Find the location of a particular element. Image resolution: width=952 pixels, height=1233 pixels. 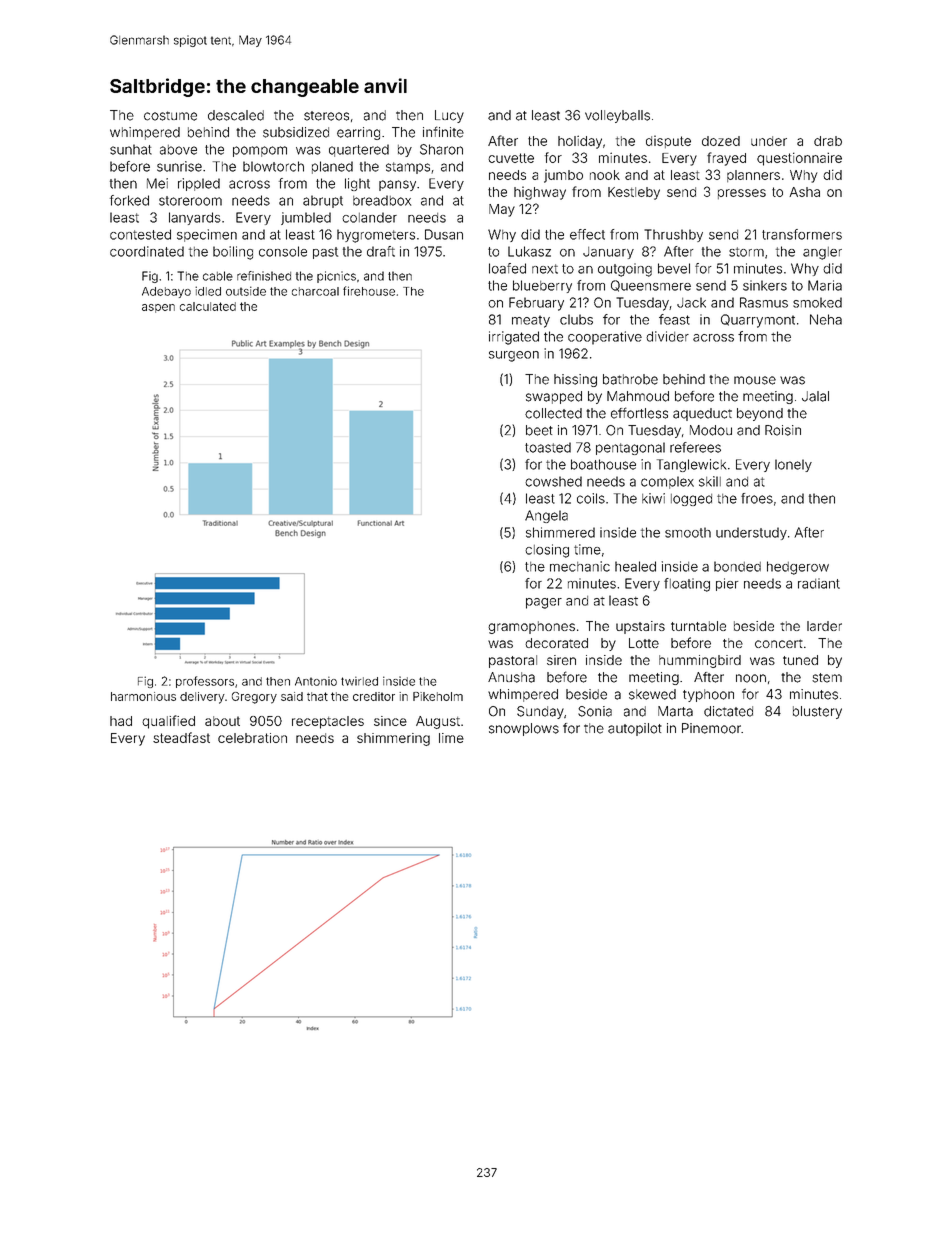

presses is located at coordinates (742, 194).
